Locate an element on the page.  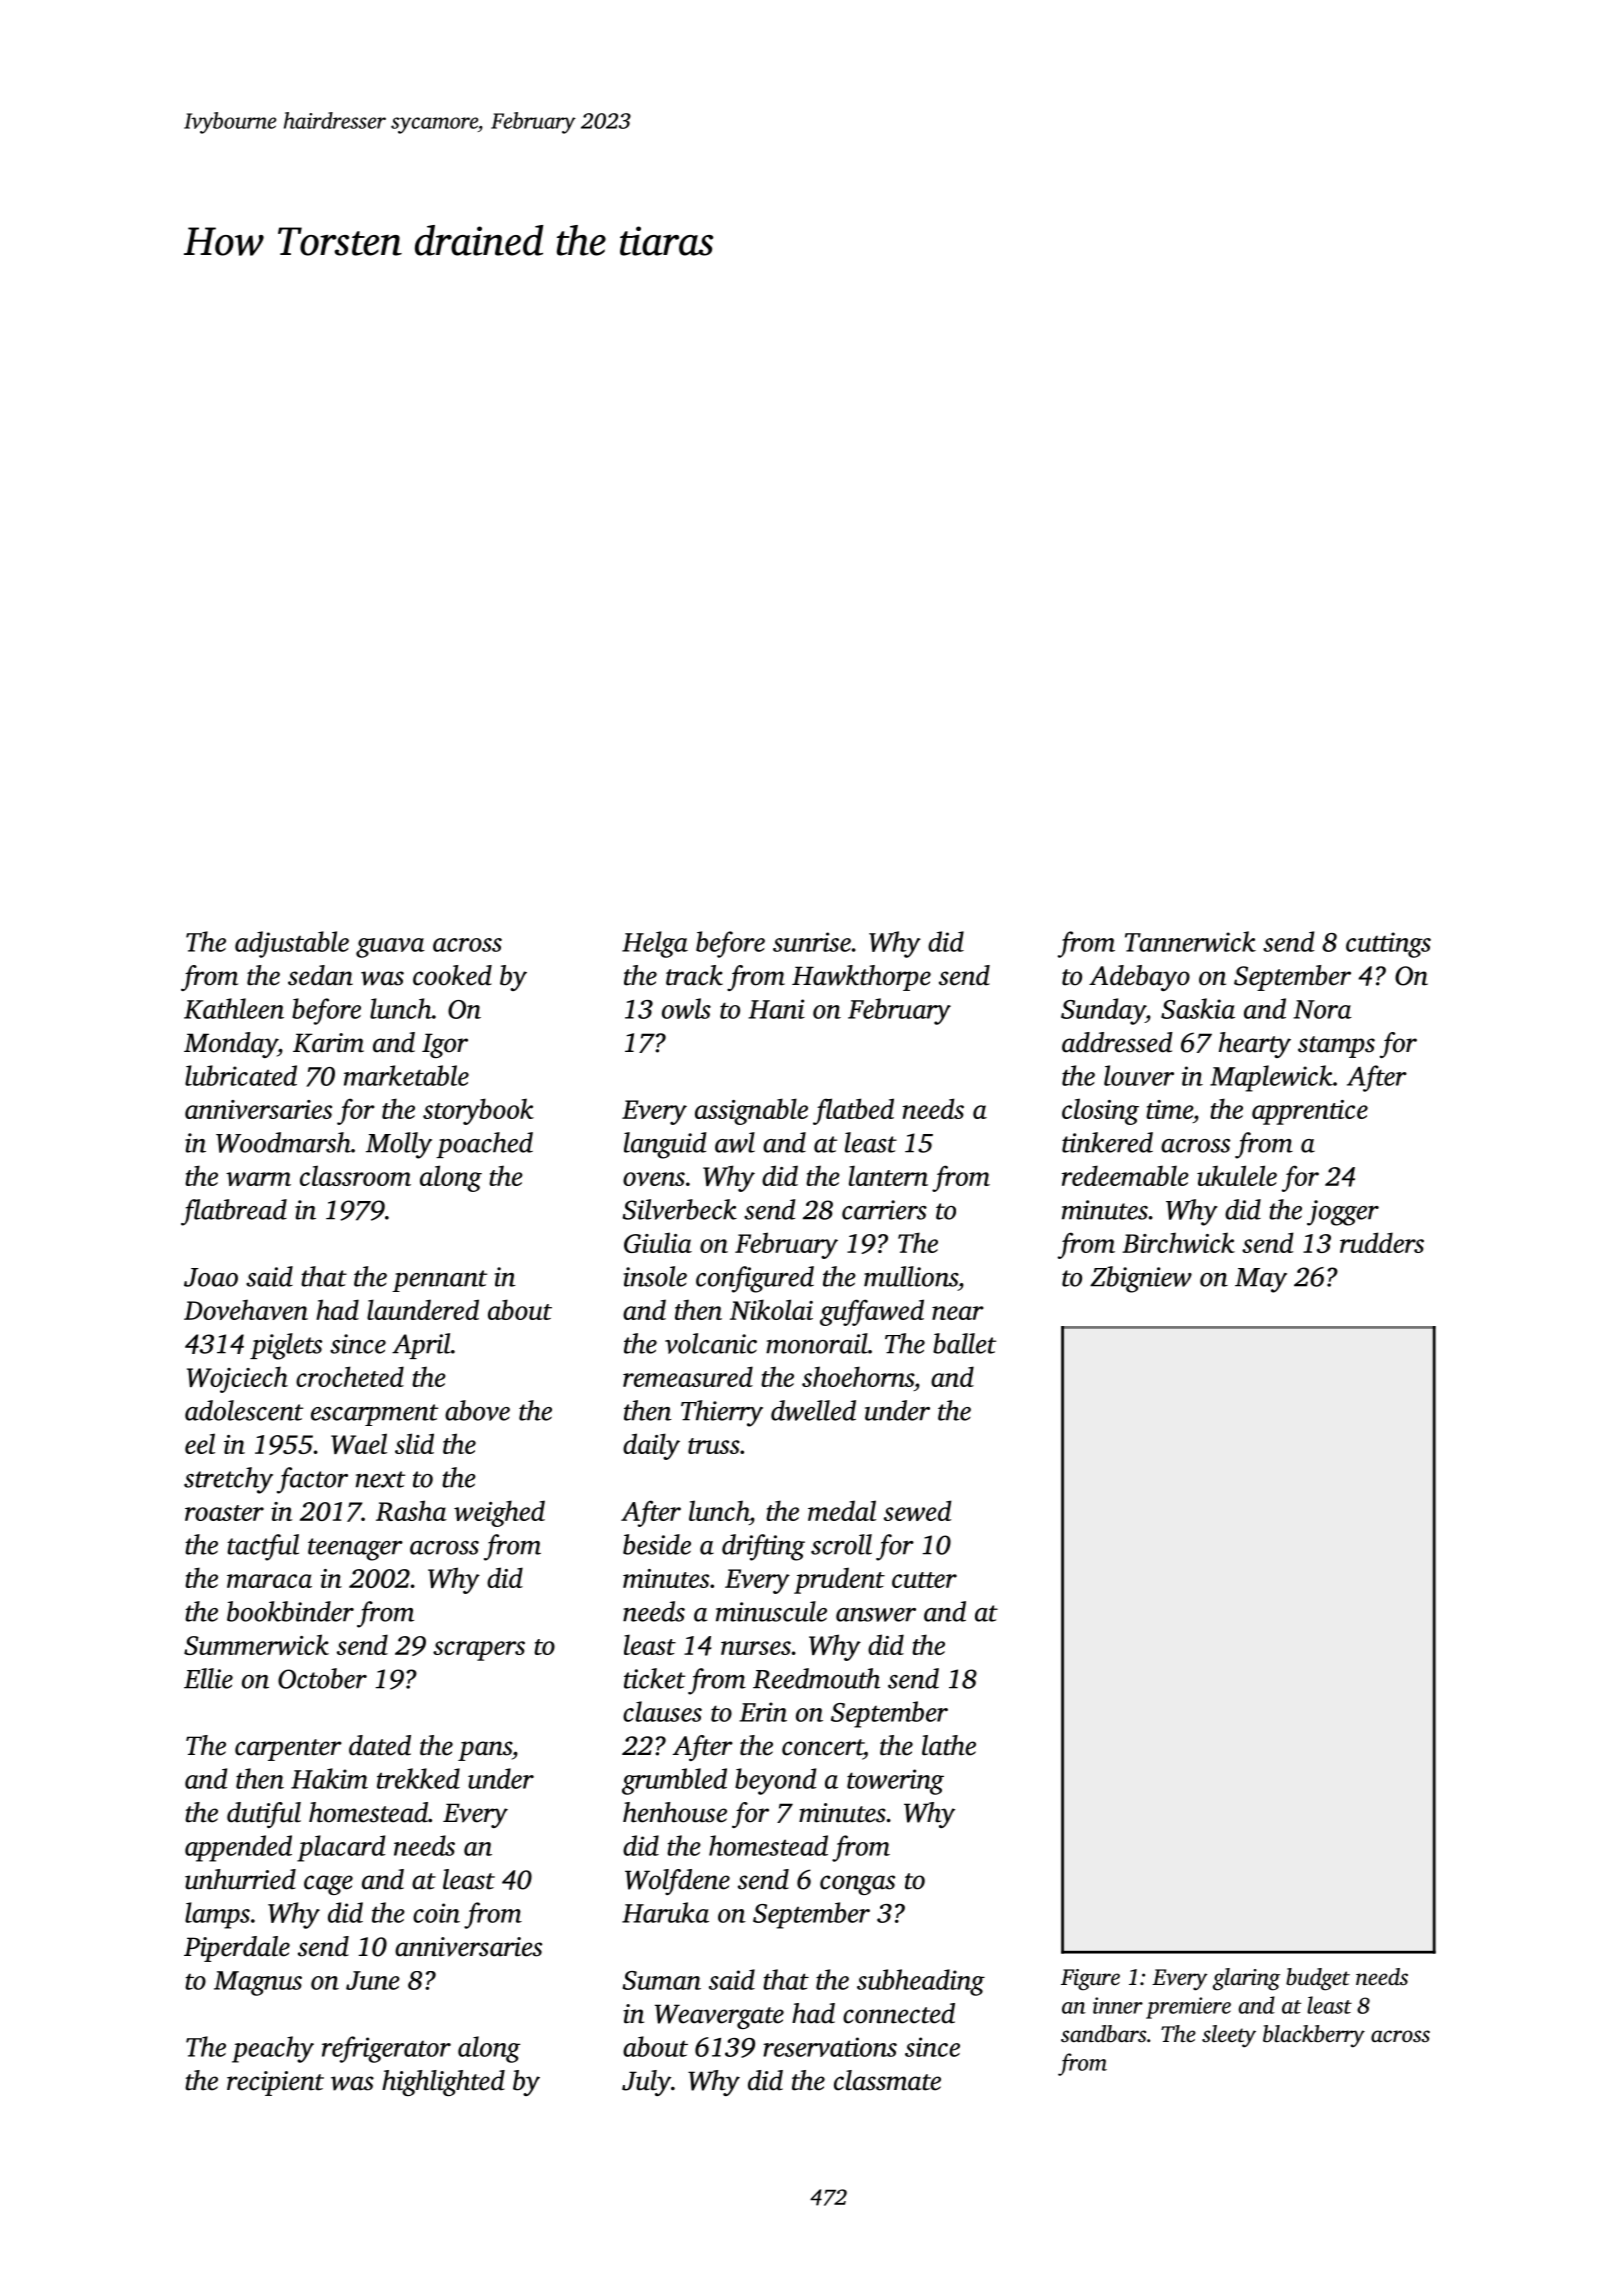
poached is located at coordinates (484, 1145).
